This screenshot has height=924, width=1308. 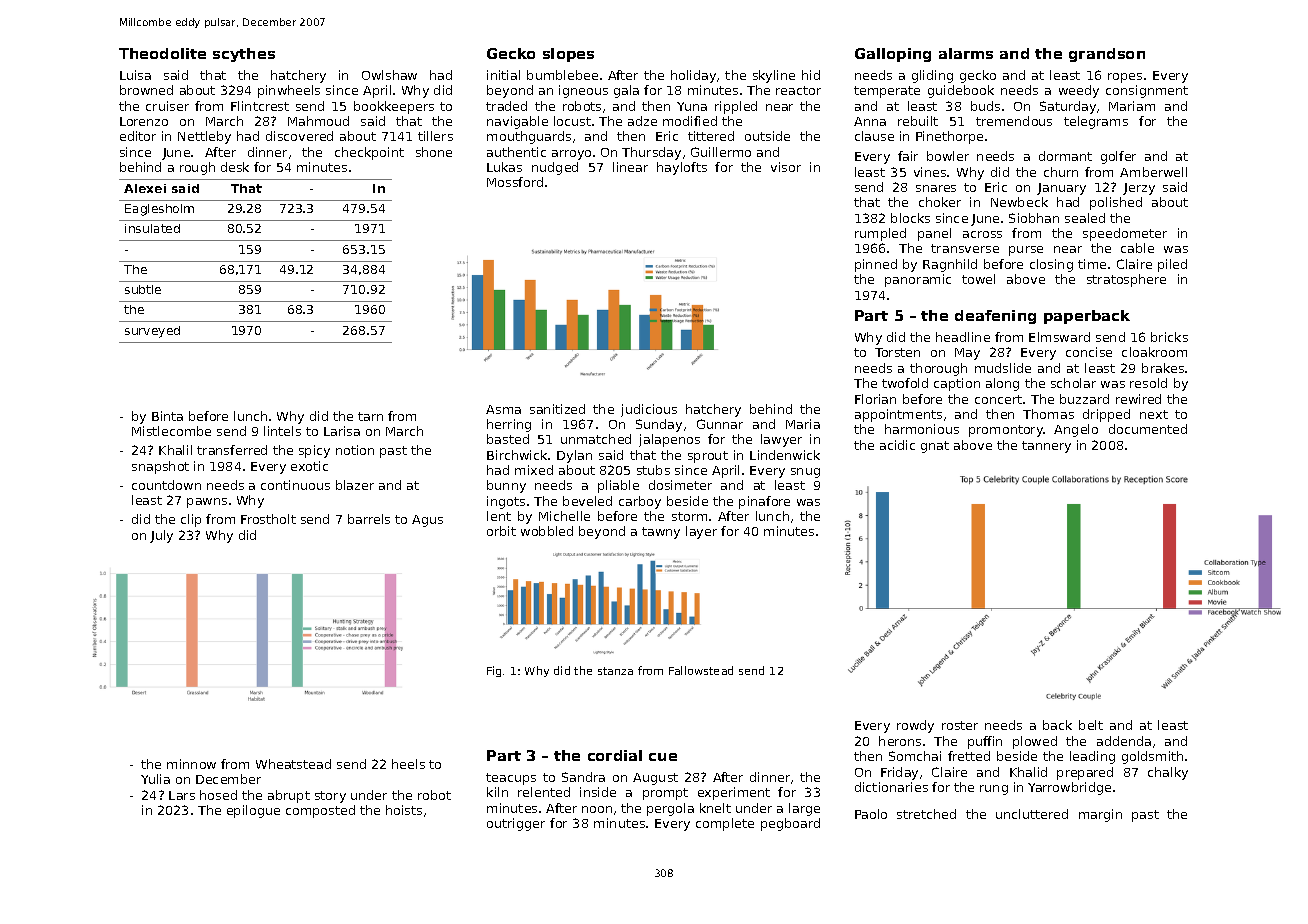 I want to click on insulated, so click(x=152, y=228).
